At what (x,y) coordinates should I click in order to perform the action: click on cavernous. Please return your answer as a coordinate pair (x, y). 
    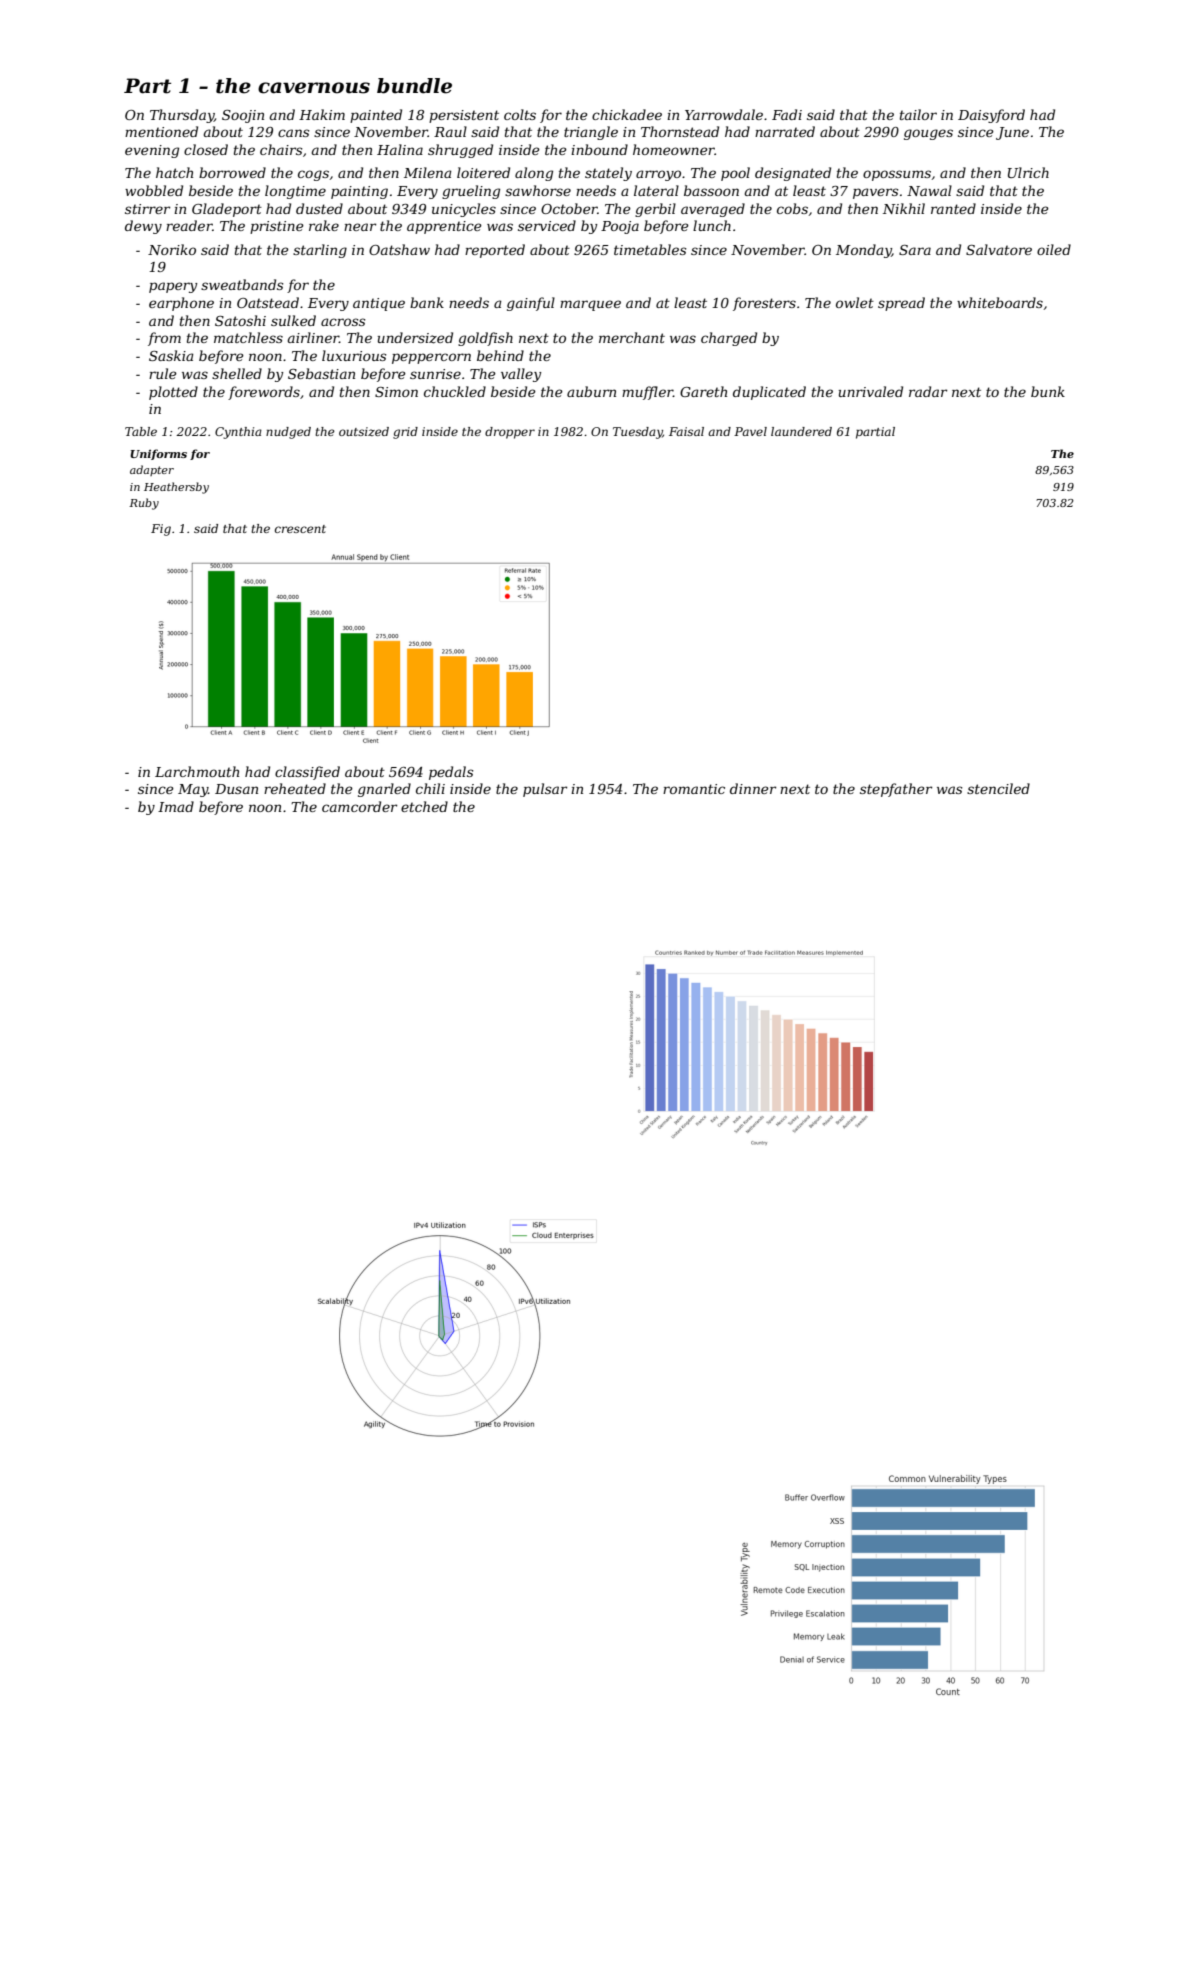
    Looking at the image, I should click on (314, 88).
